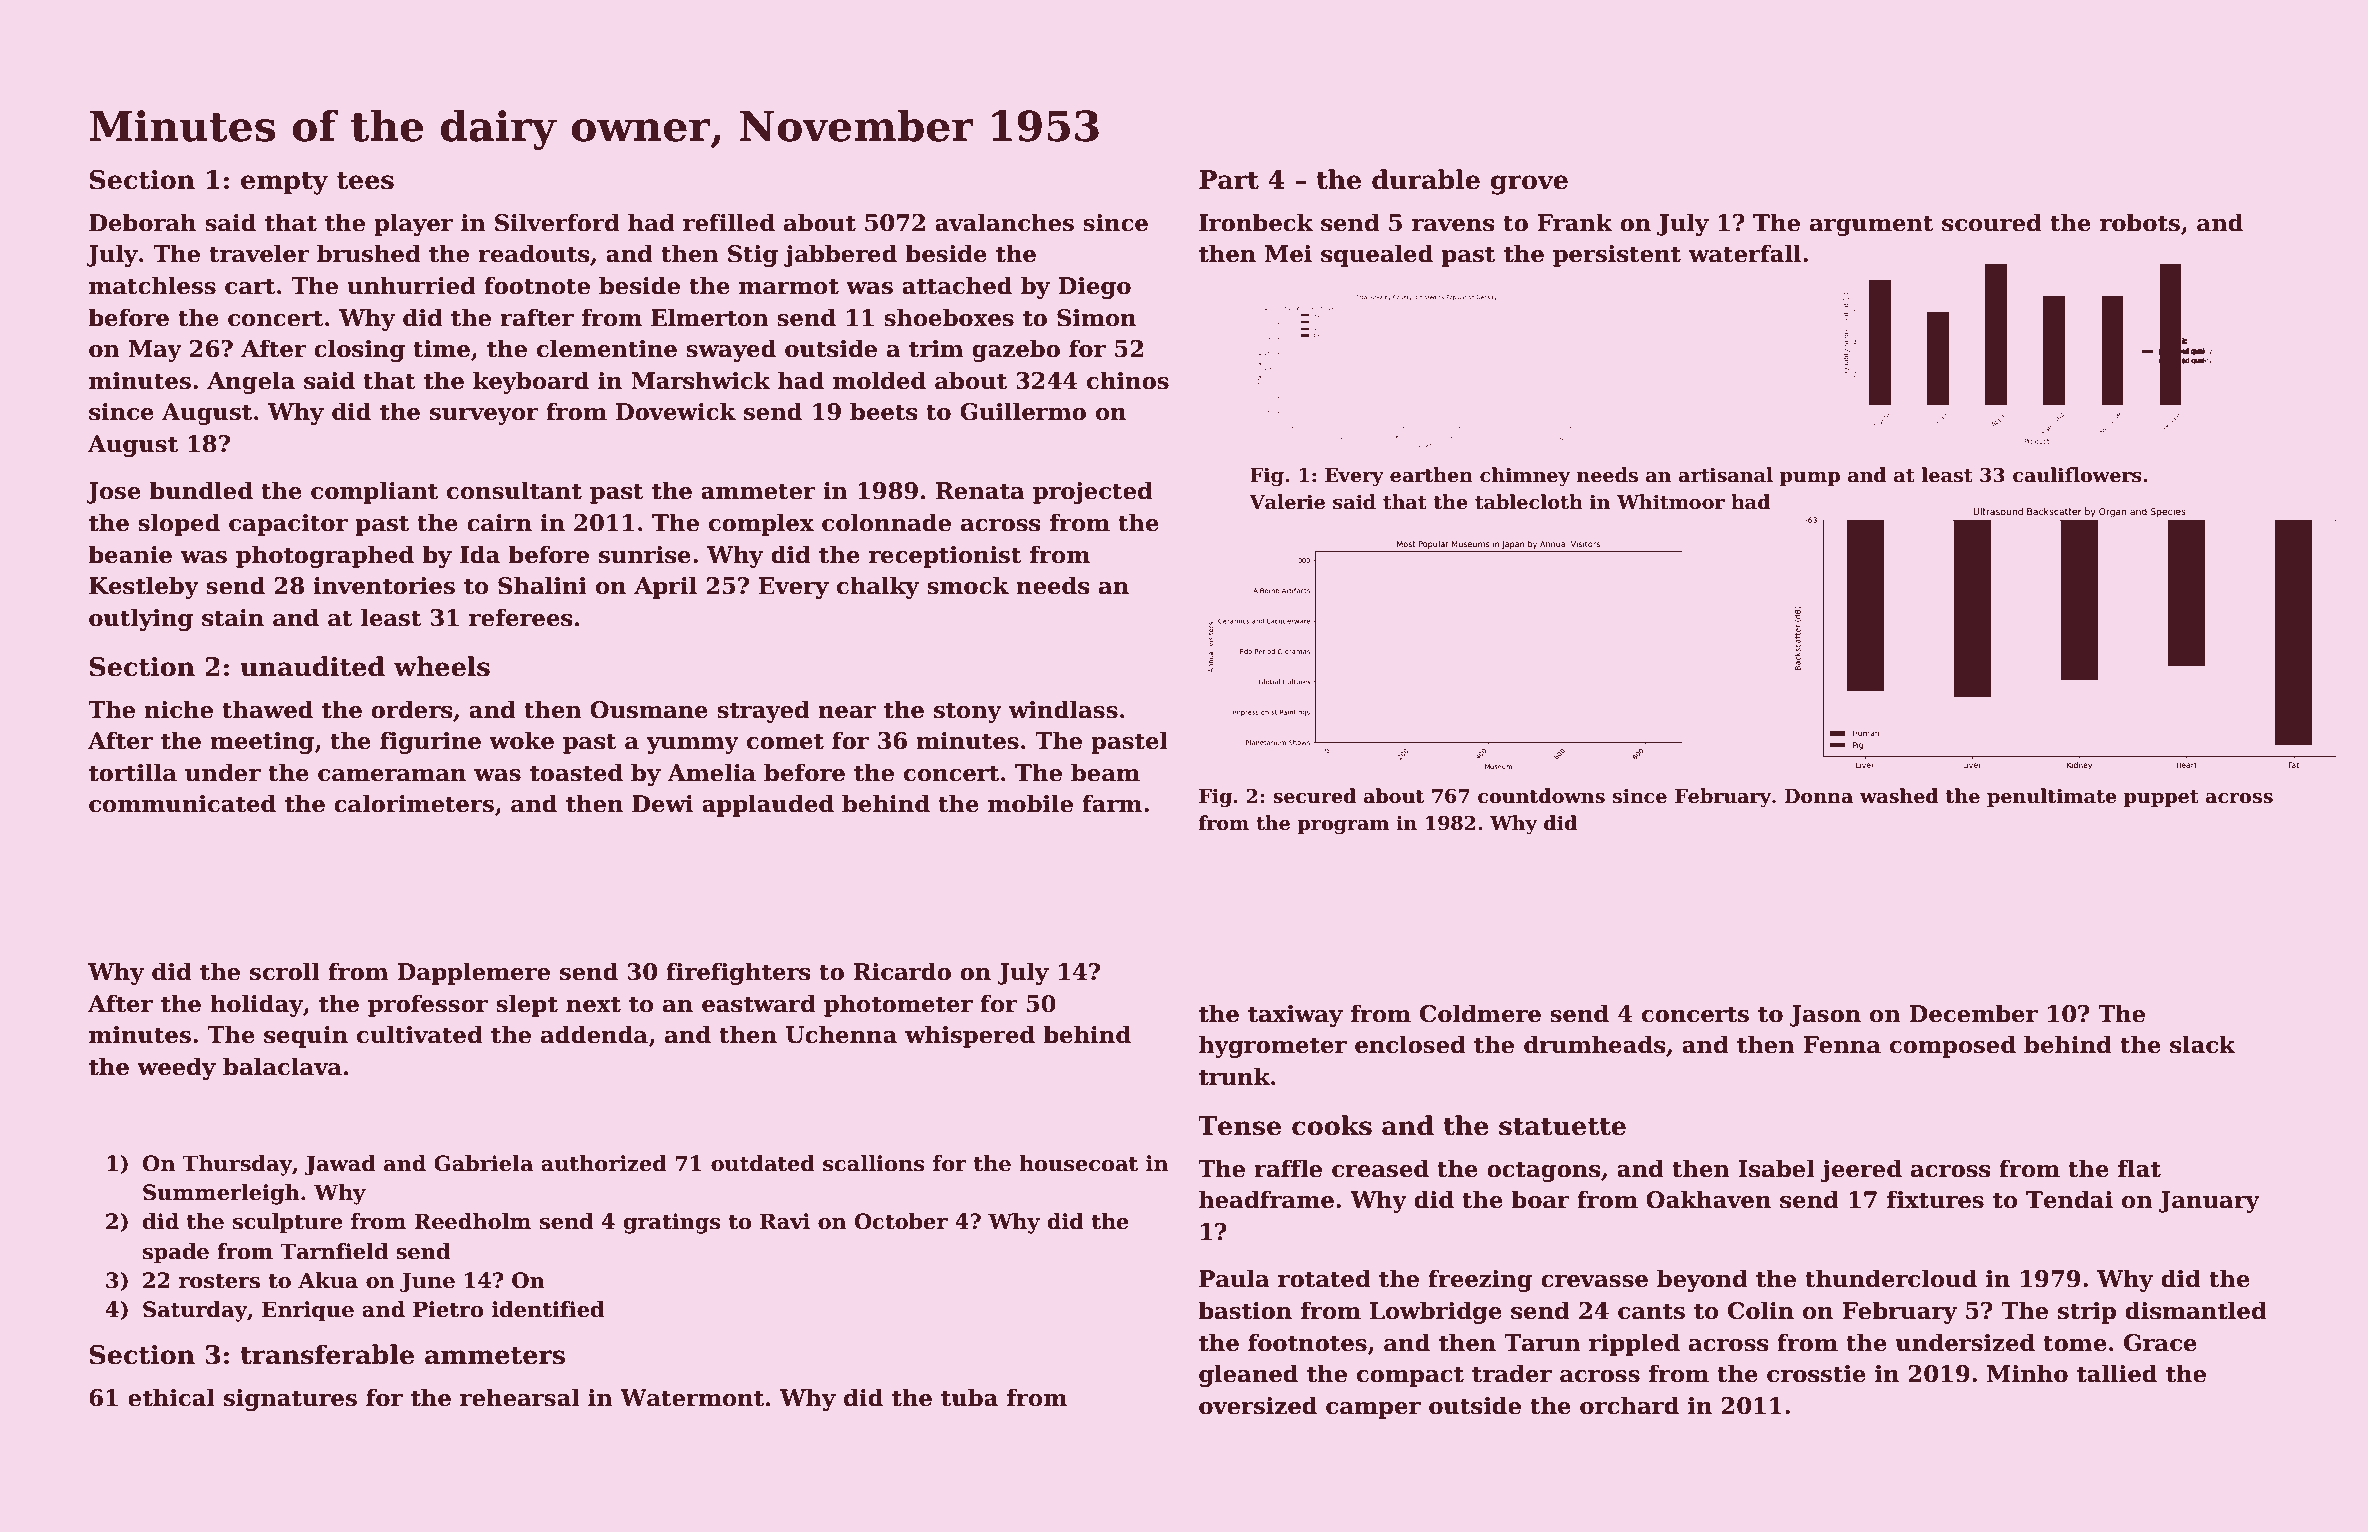  What do you see at coordinates (1426, 179) in the screenshot?
I see `durable` at bounding box center [1426, 179].
